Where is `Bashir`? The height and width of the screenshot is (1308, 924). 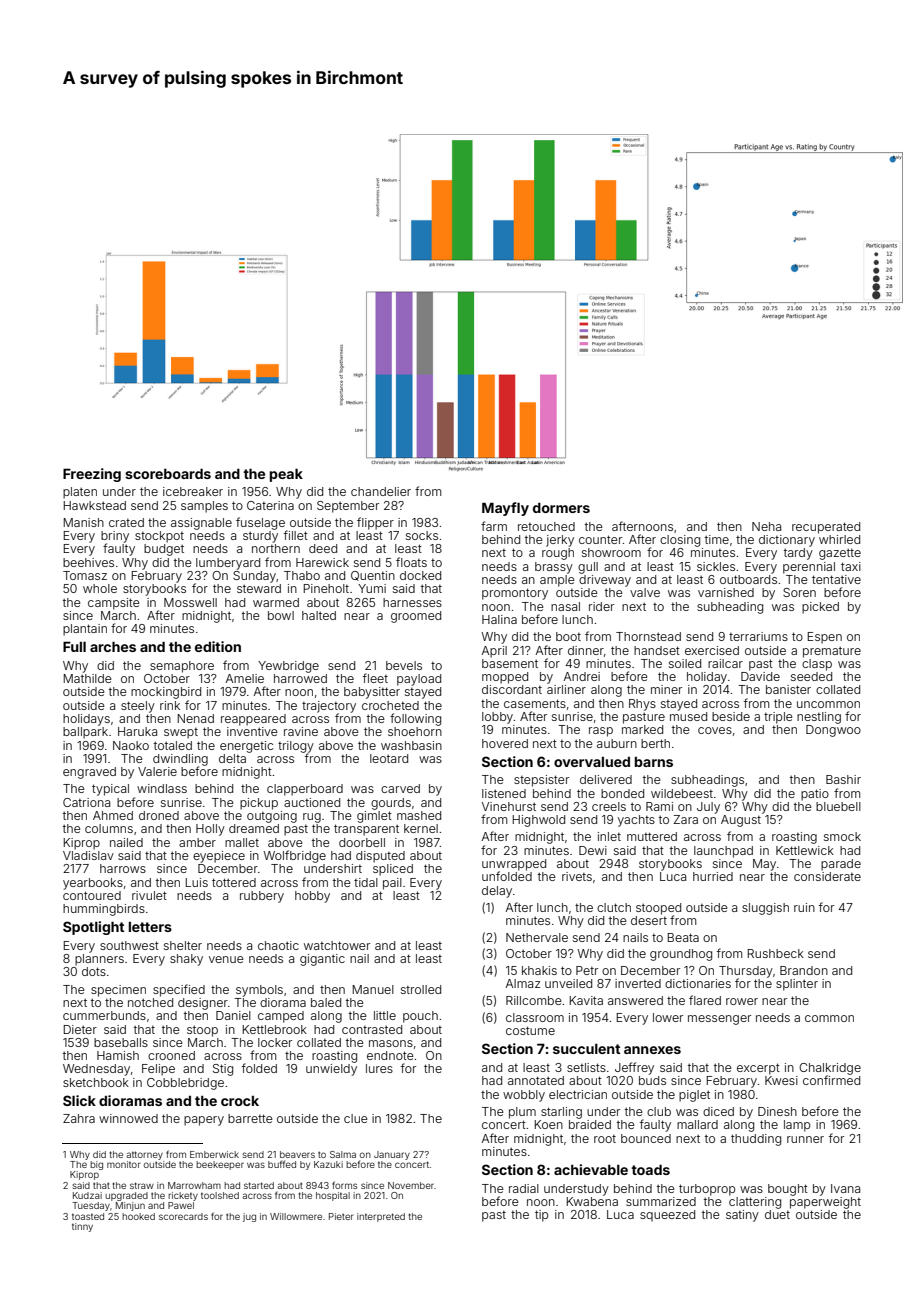
Bashir is located at coordinates (843, 779).
